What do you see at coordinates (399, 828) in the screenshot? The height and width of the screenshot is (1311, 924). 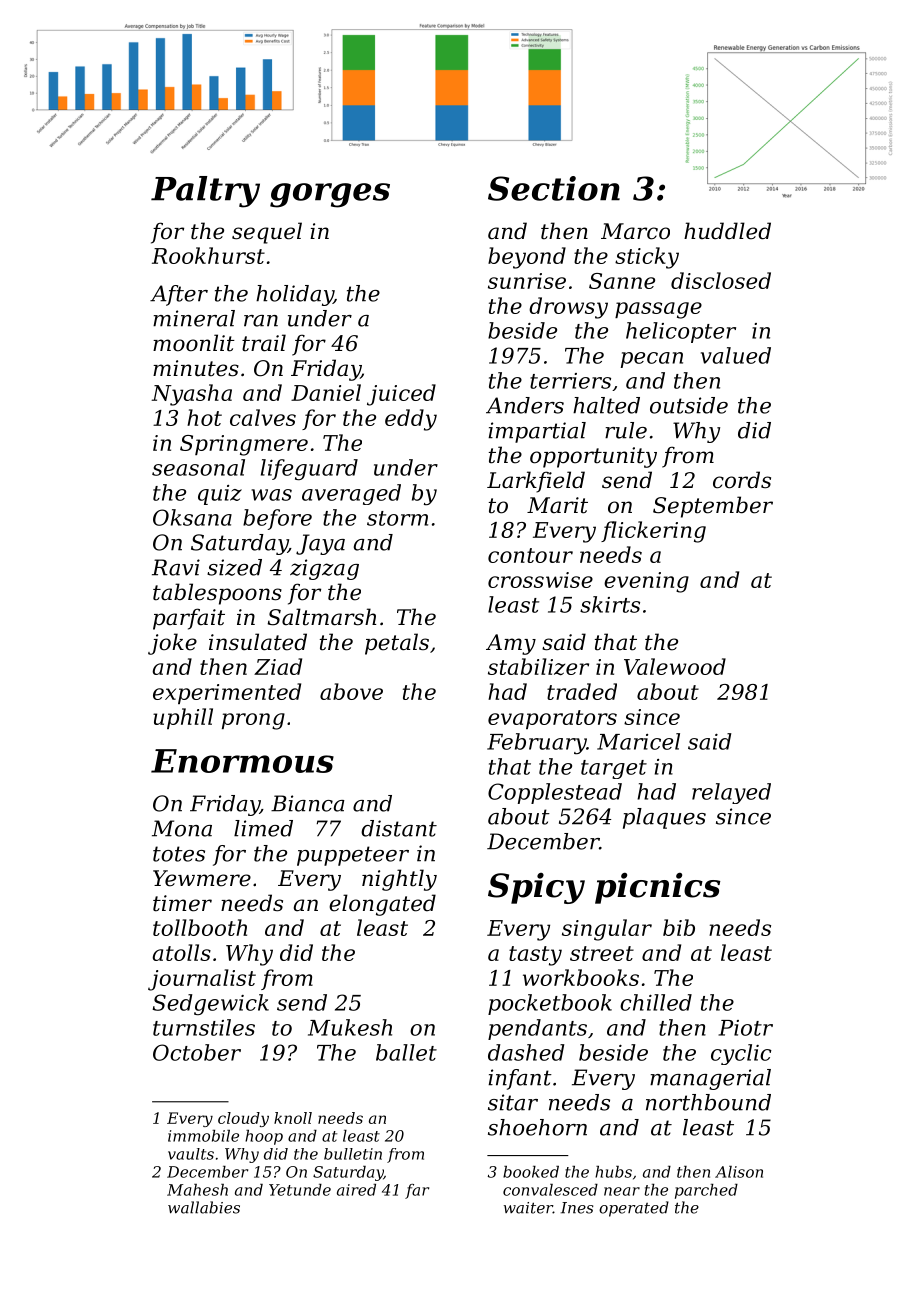 I see `distant` at bounding box center [399, 828].
